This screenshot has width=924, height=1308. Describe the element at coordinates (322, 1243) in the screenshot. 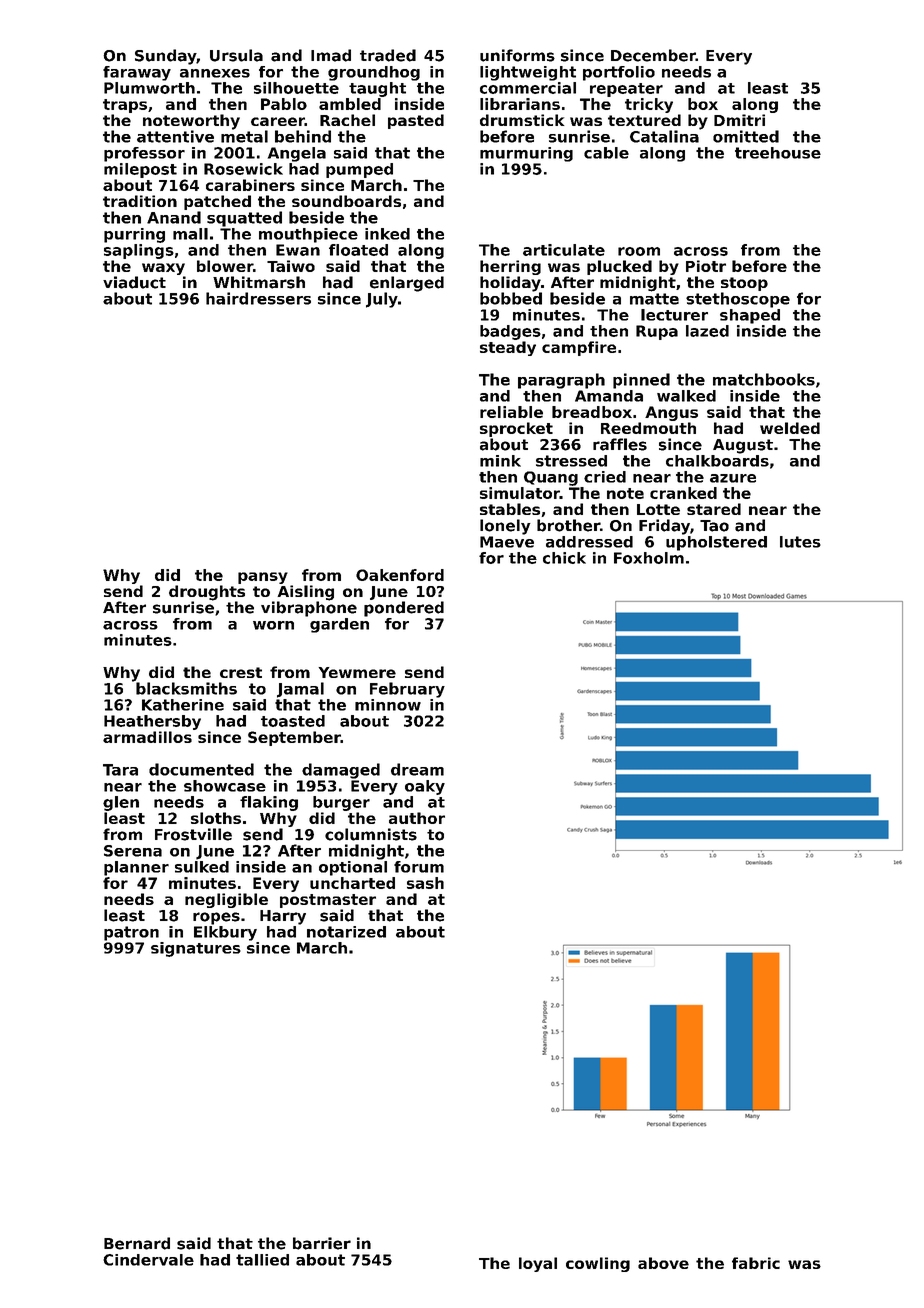

I see `barrier` at that location.
